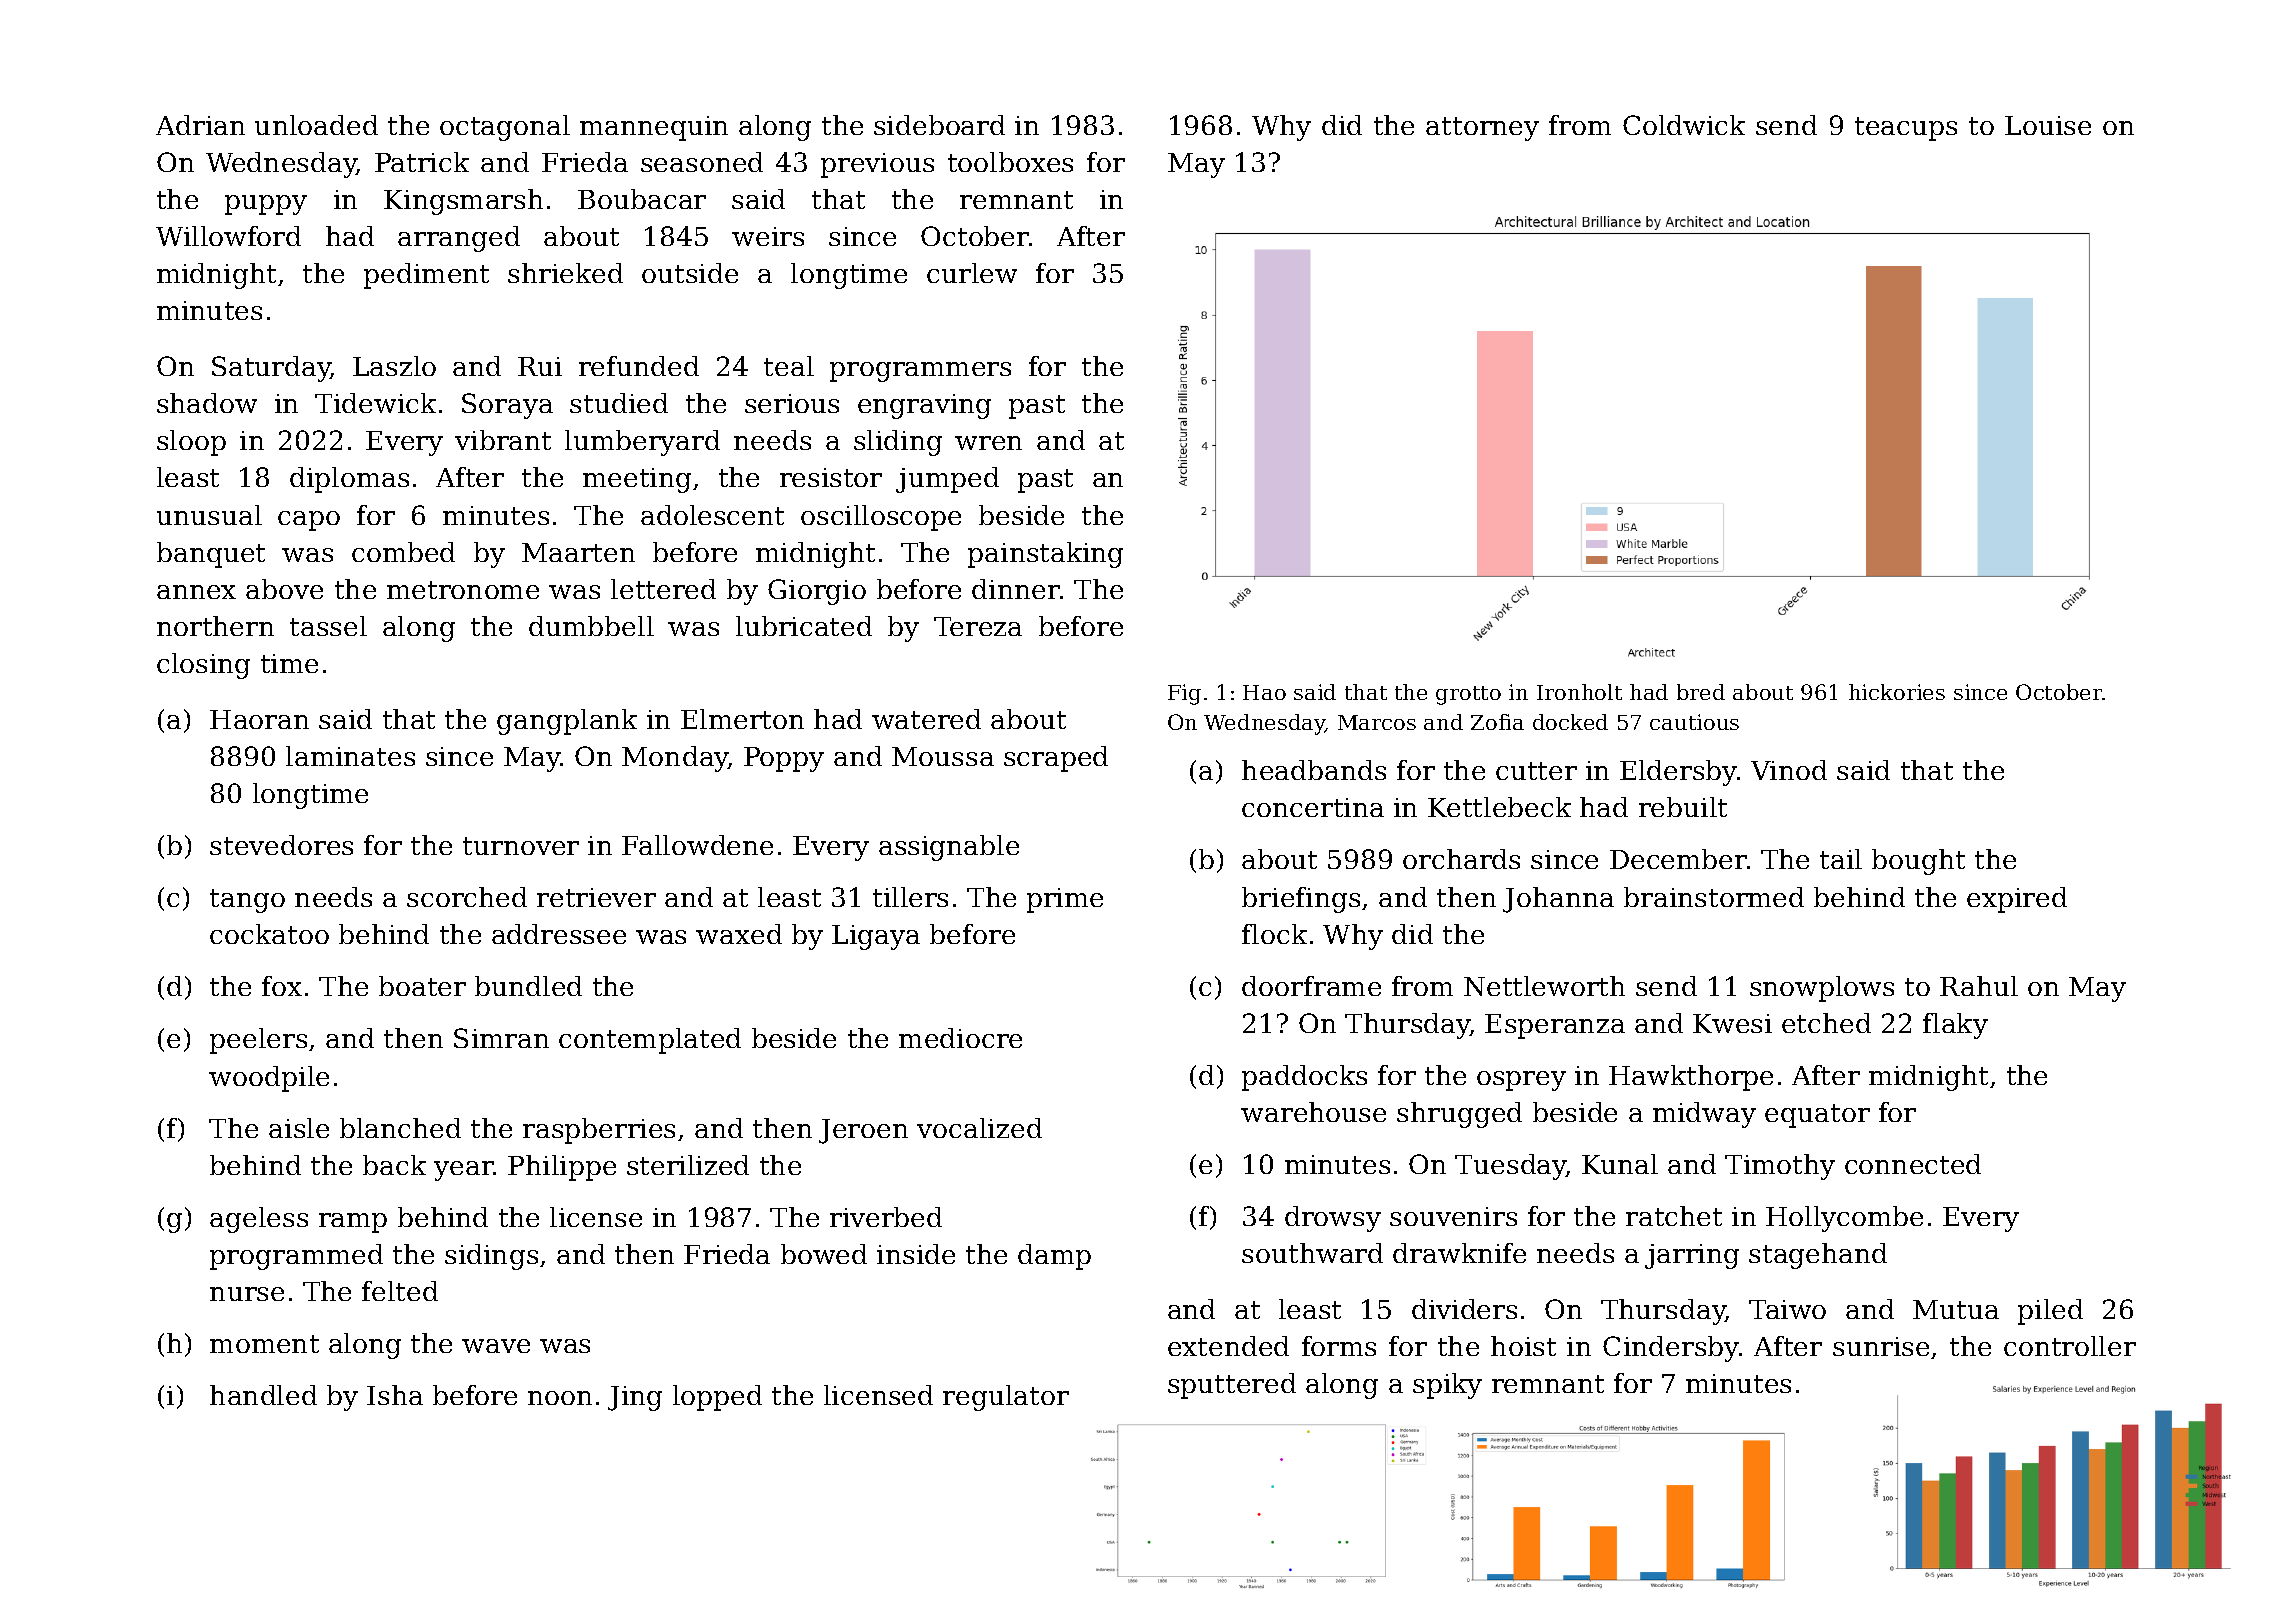  I want to click on Coldwick, so click(1684, 125).
